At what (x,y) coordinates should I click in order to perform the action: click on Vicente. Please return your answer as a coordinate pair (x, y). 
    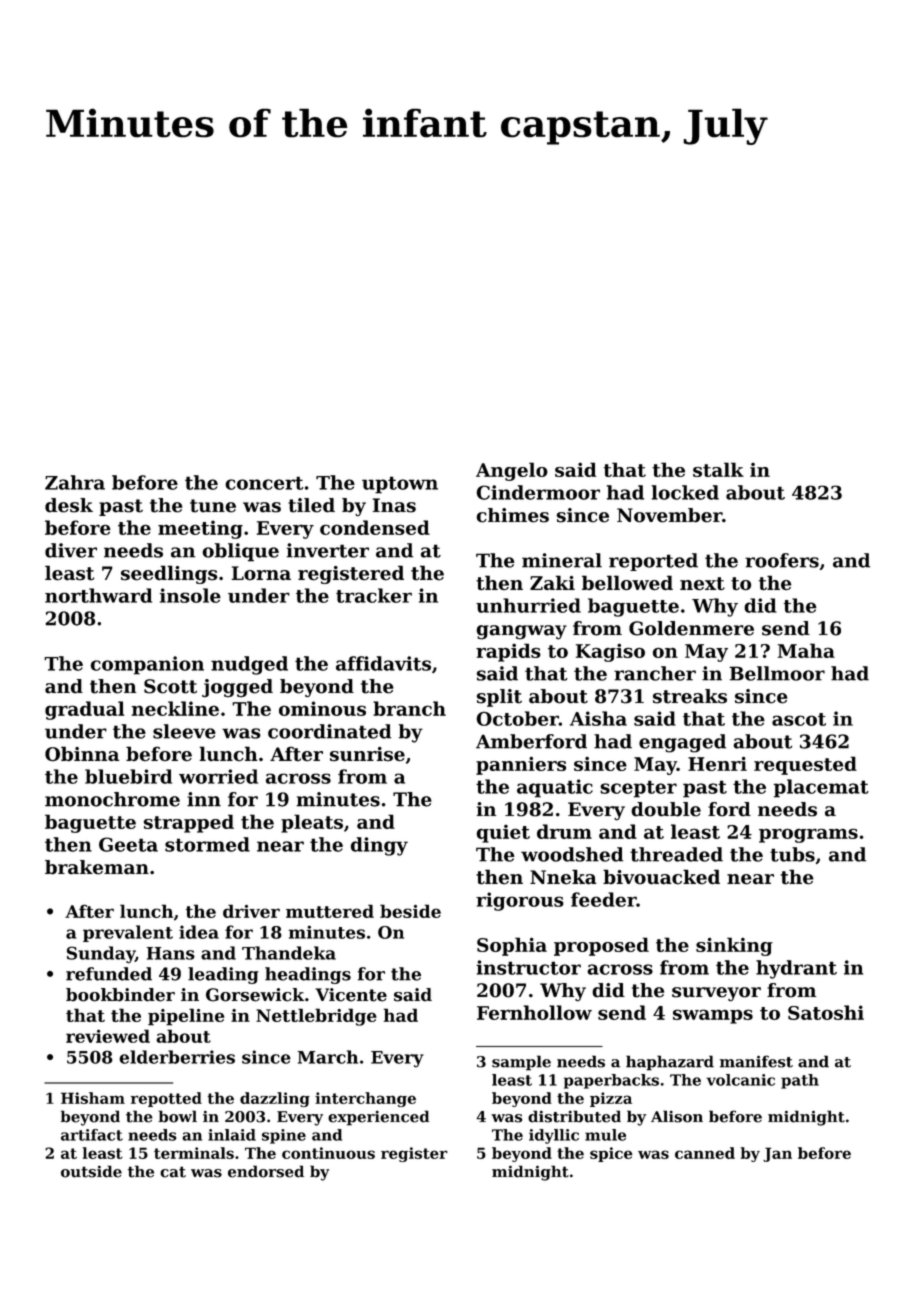
    Looking at the image, I should click on (351, 995).
